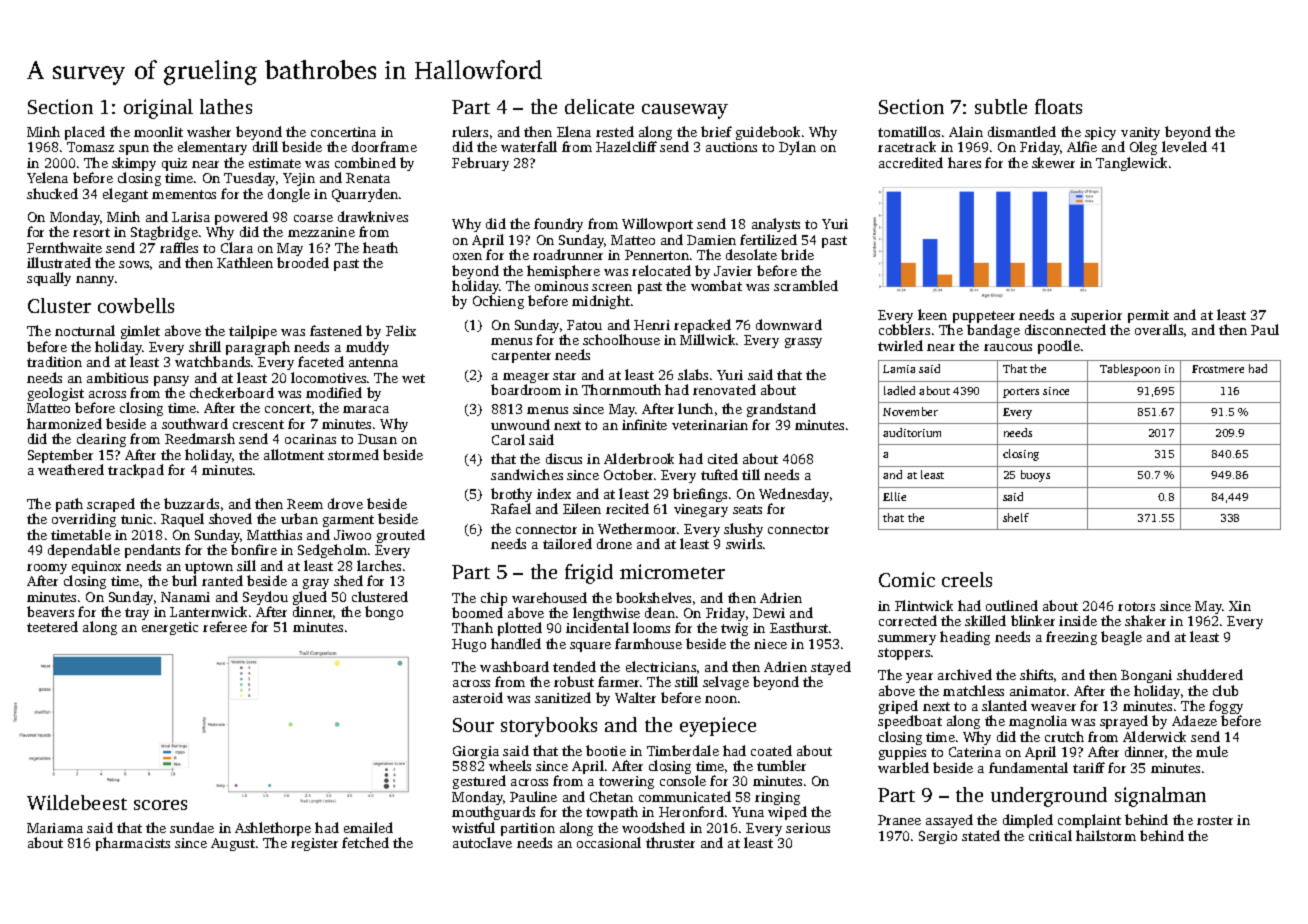  I want to click on buoys, so click(1035, 476).
